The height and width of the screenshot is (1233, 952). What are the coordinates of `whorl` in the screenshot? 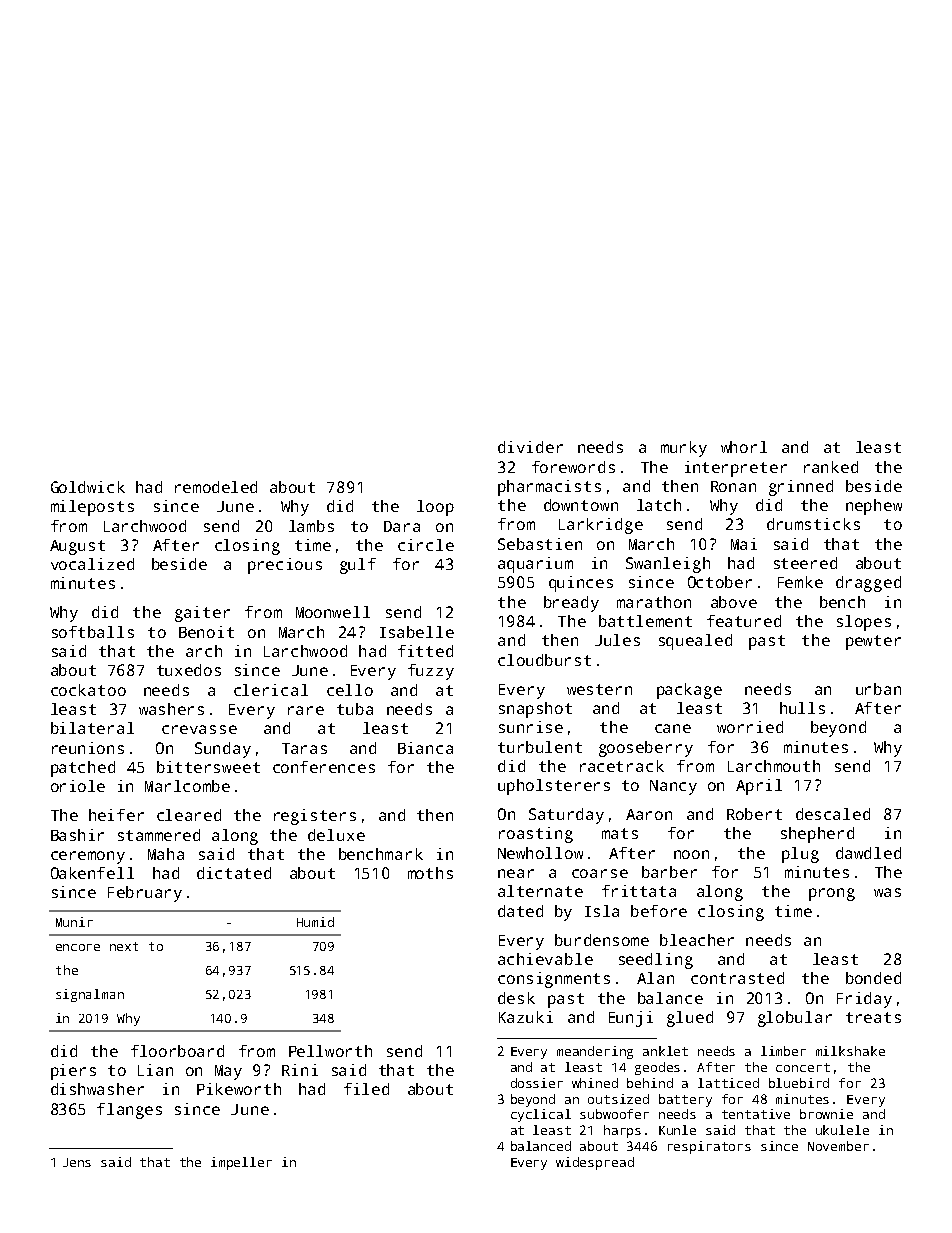 It's located at (744, 447).
